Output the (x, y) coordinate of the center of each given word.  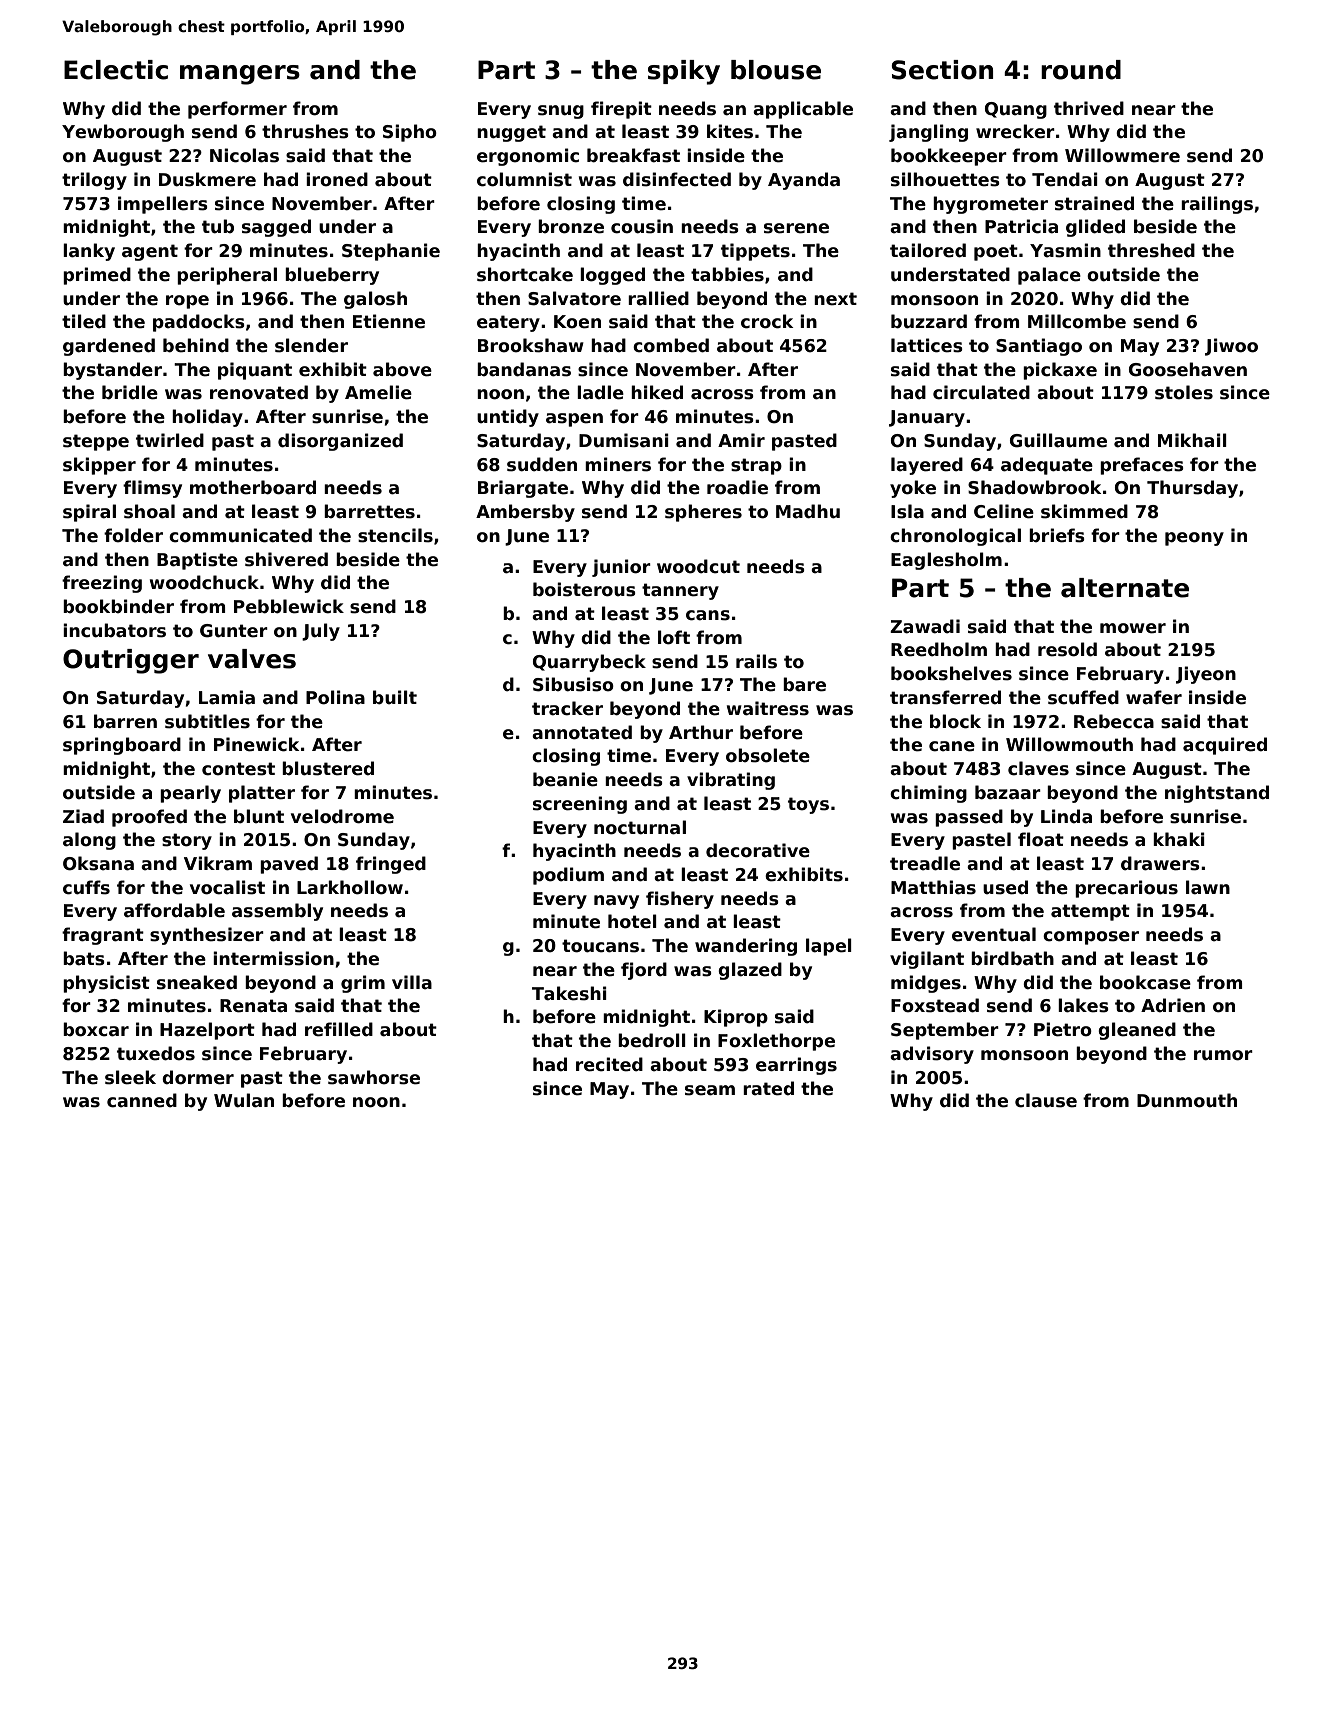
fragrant (103, 936)
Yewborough (123, 133)
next (835, 299)
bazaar (1008, 792)
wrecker (1015, 131)
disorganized (340, 442)
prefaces (1142, 466)
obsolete (768, 755)
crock (767, 321)
